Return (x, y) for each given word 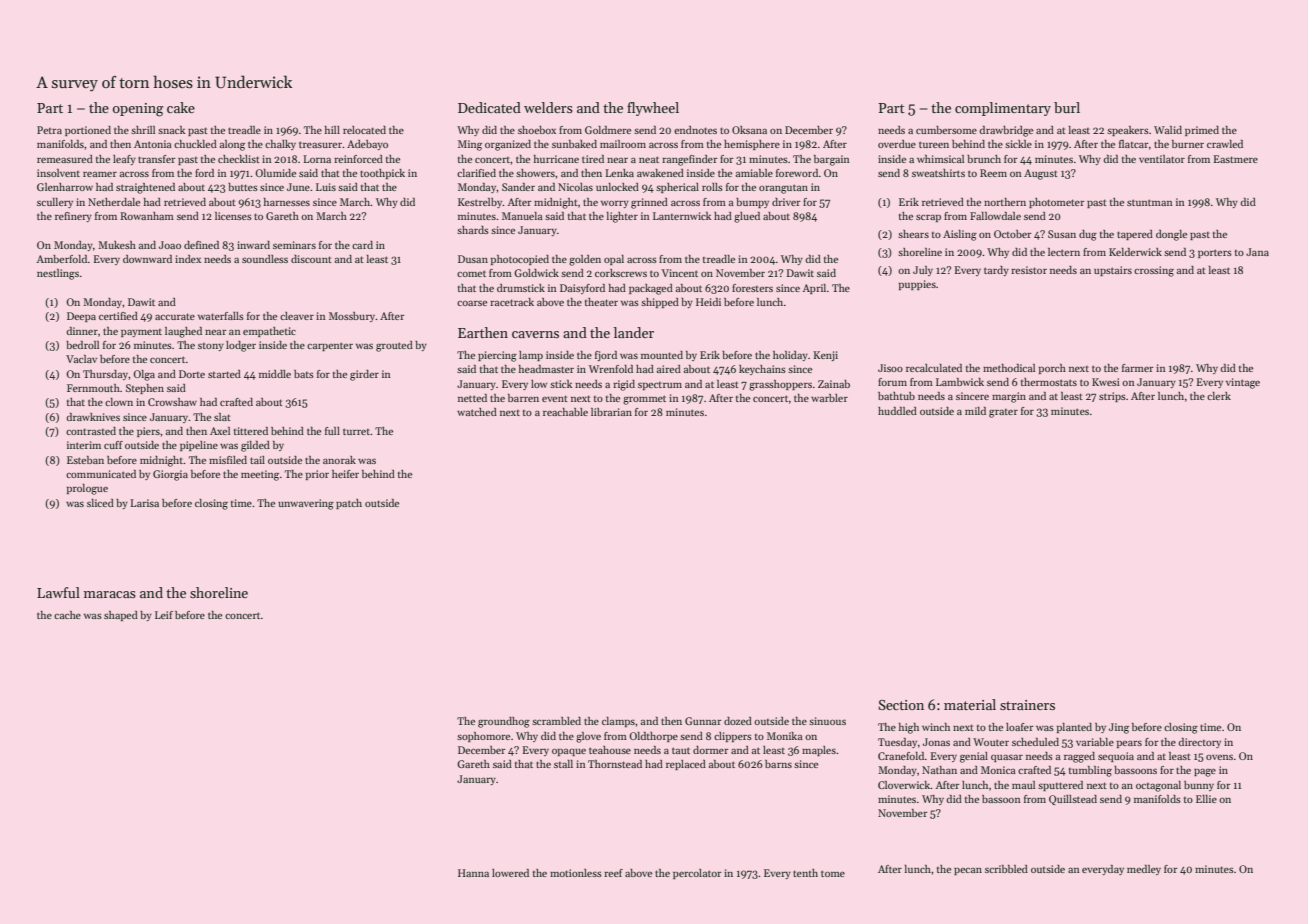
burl (1067, 107)
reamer (100, 174)
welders (548, 107)
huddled (897, 411)
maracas (110, 594)
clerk (1219, 396)
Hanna (473, 873)
